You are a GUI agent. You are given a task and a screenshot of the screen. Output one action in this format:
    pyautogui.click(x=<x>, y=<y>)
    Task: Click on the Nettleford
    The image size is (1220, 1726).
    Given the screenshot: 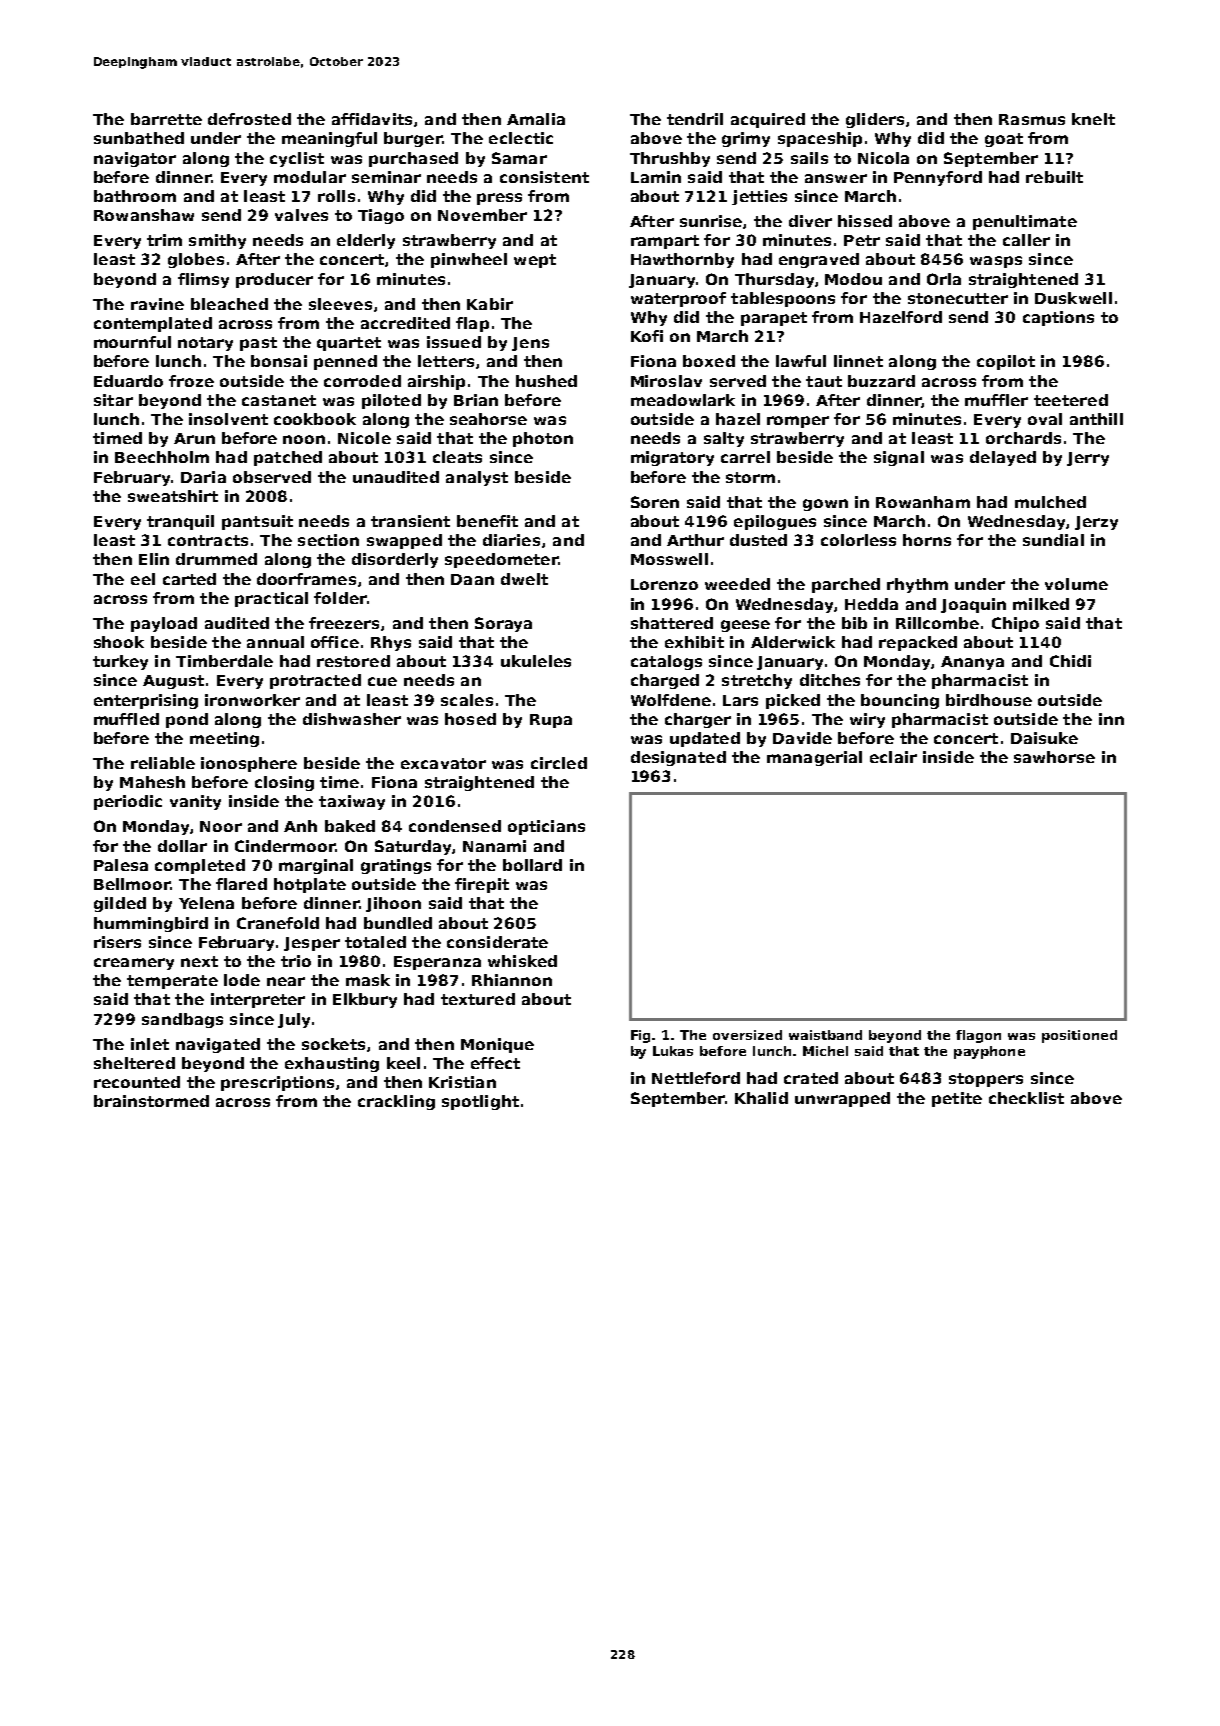 What is the action you would take?
    pyautogui.click(x=696, y=1078)
